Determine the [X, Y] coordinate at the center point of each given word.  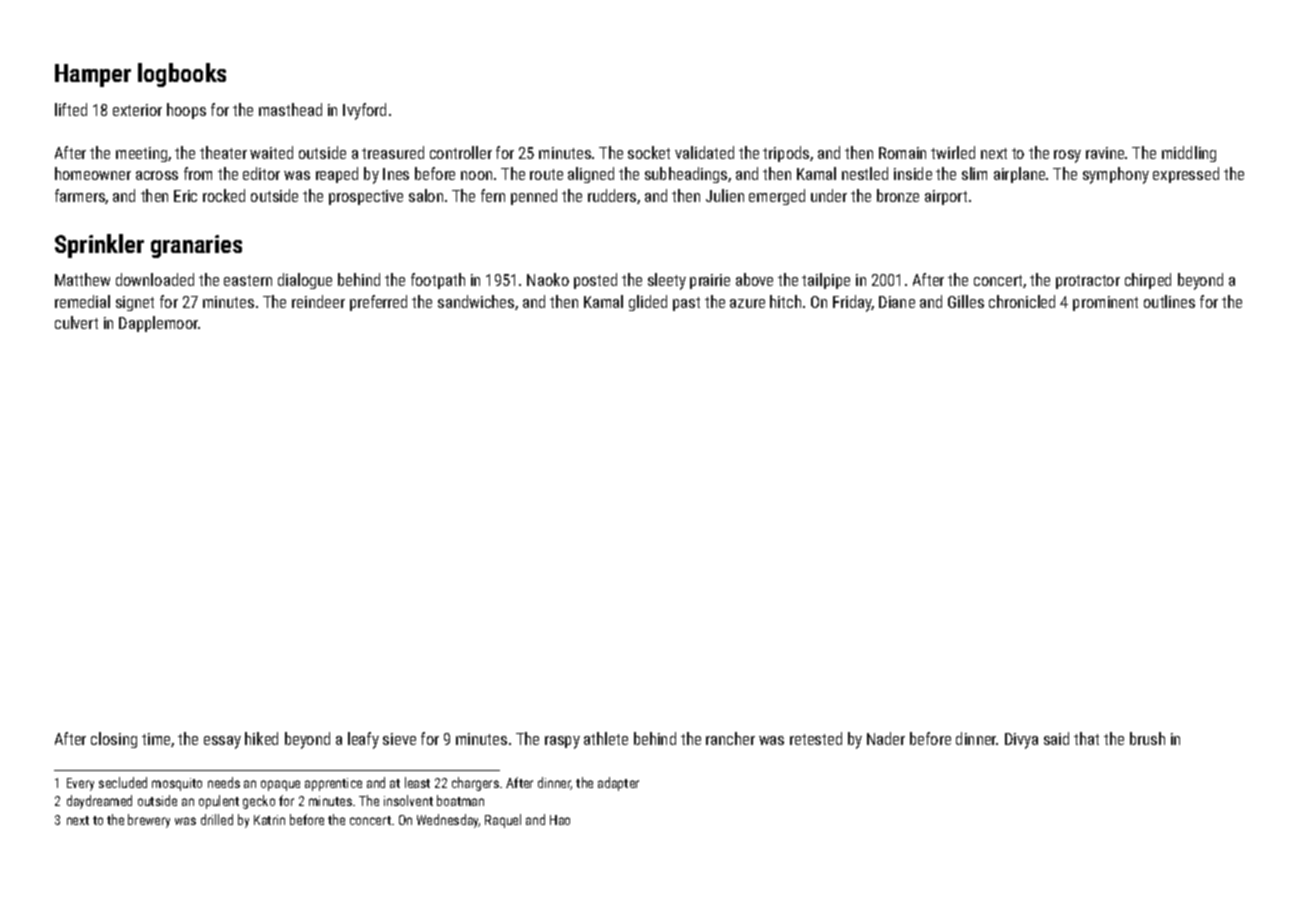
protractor [1088, 282]
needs [224, 782]
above [754, 279]
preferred [378, 303]
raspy [562, 742]
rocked [224, 195]
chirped [1148, 281]
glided [648, 303]
